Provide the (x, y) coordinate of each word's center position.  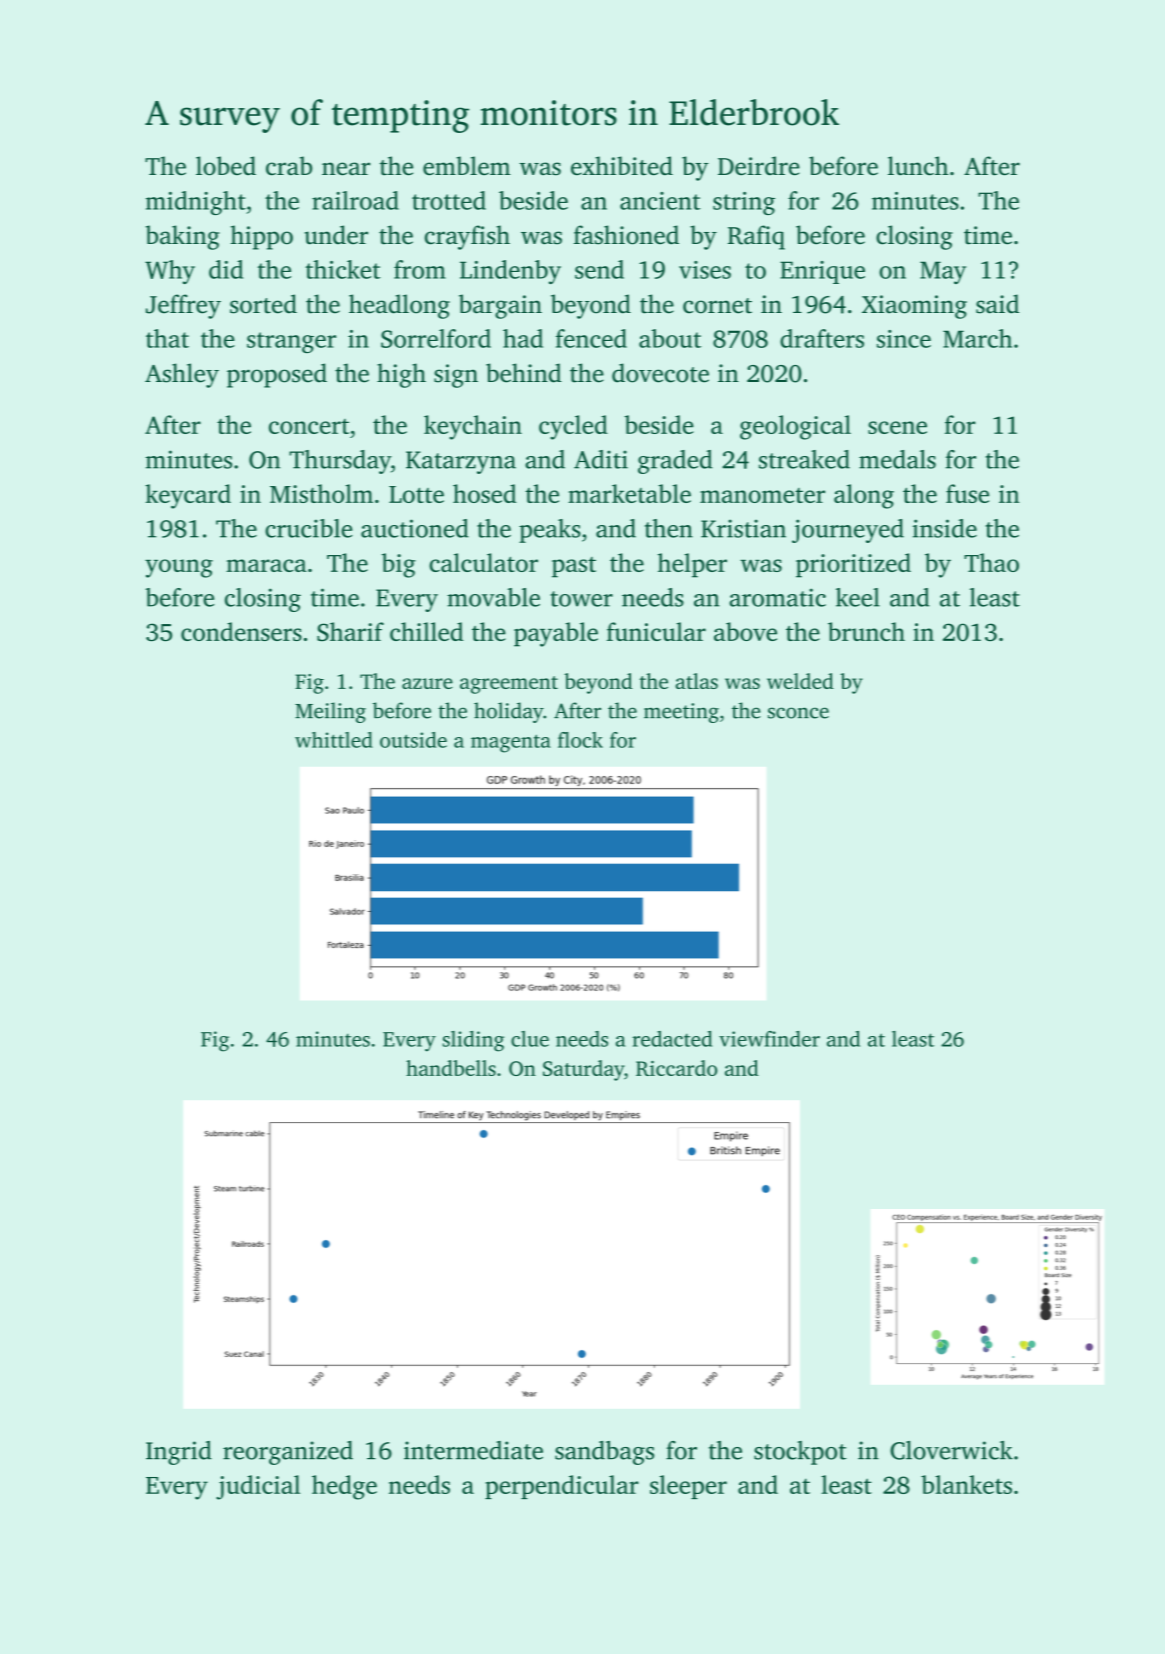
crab (289, 166)
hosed (484, 493)
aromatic (777, 597)
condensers (241, 631)
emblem (467, 166)
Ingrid (179, 1453)
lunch (918, 166)
